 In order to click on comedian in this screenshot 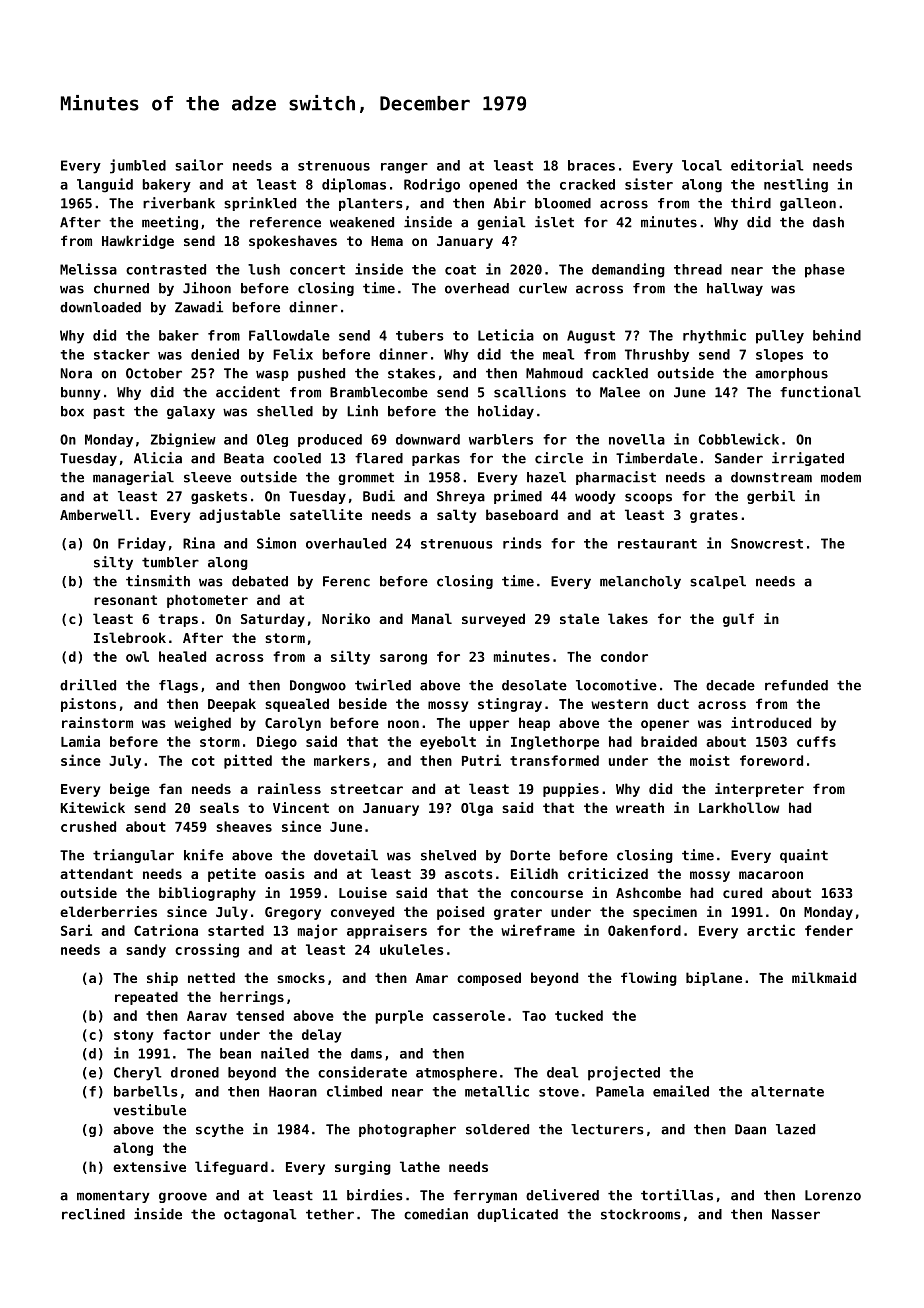, I will do `click(436, 1214)`.
